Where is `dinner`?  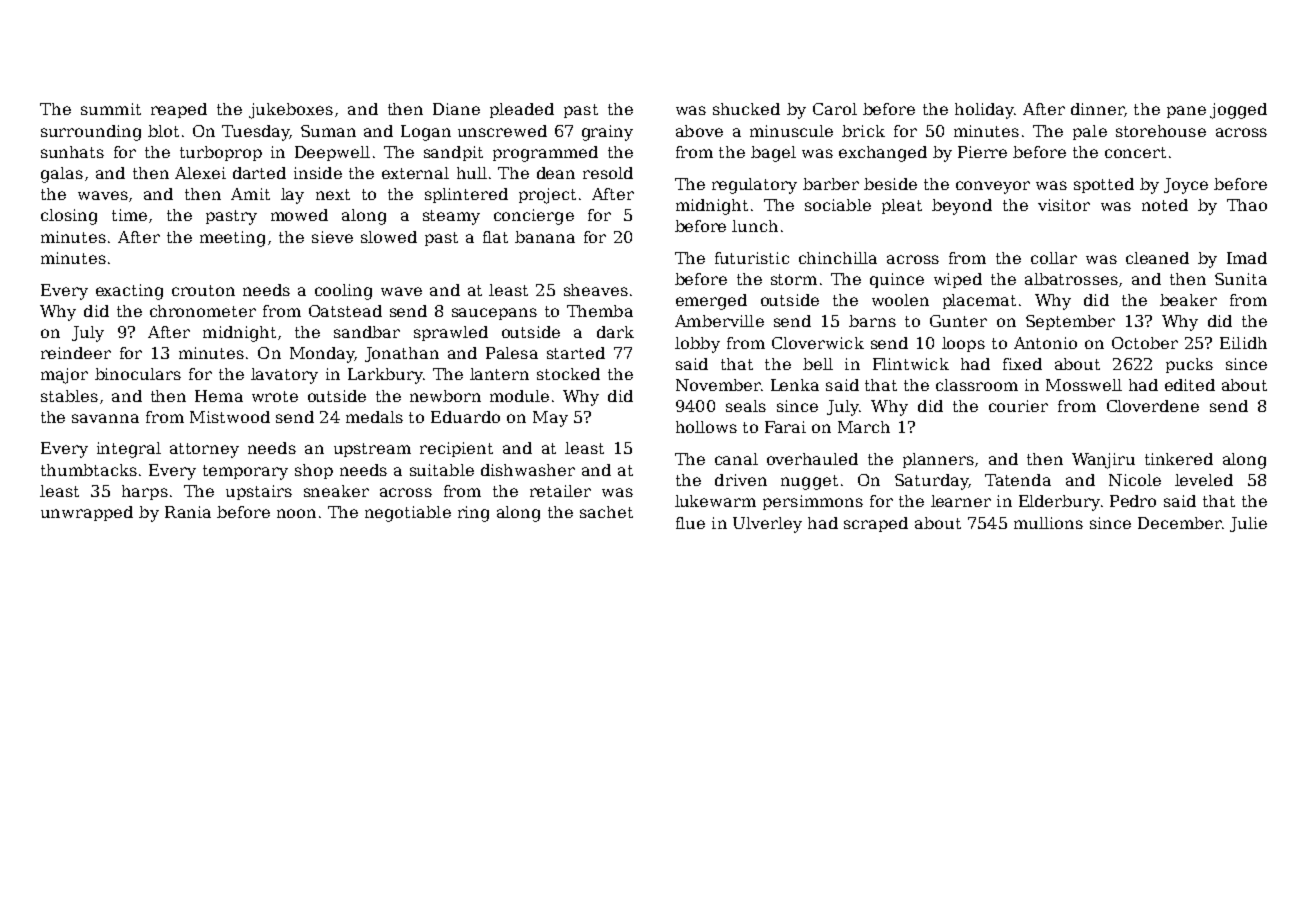
dinner is located at coordinates (1097, 109).
